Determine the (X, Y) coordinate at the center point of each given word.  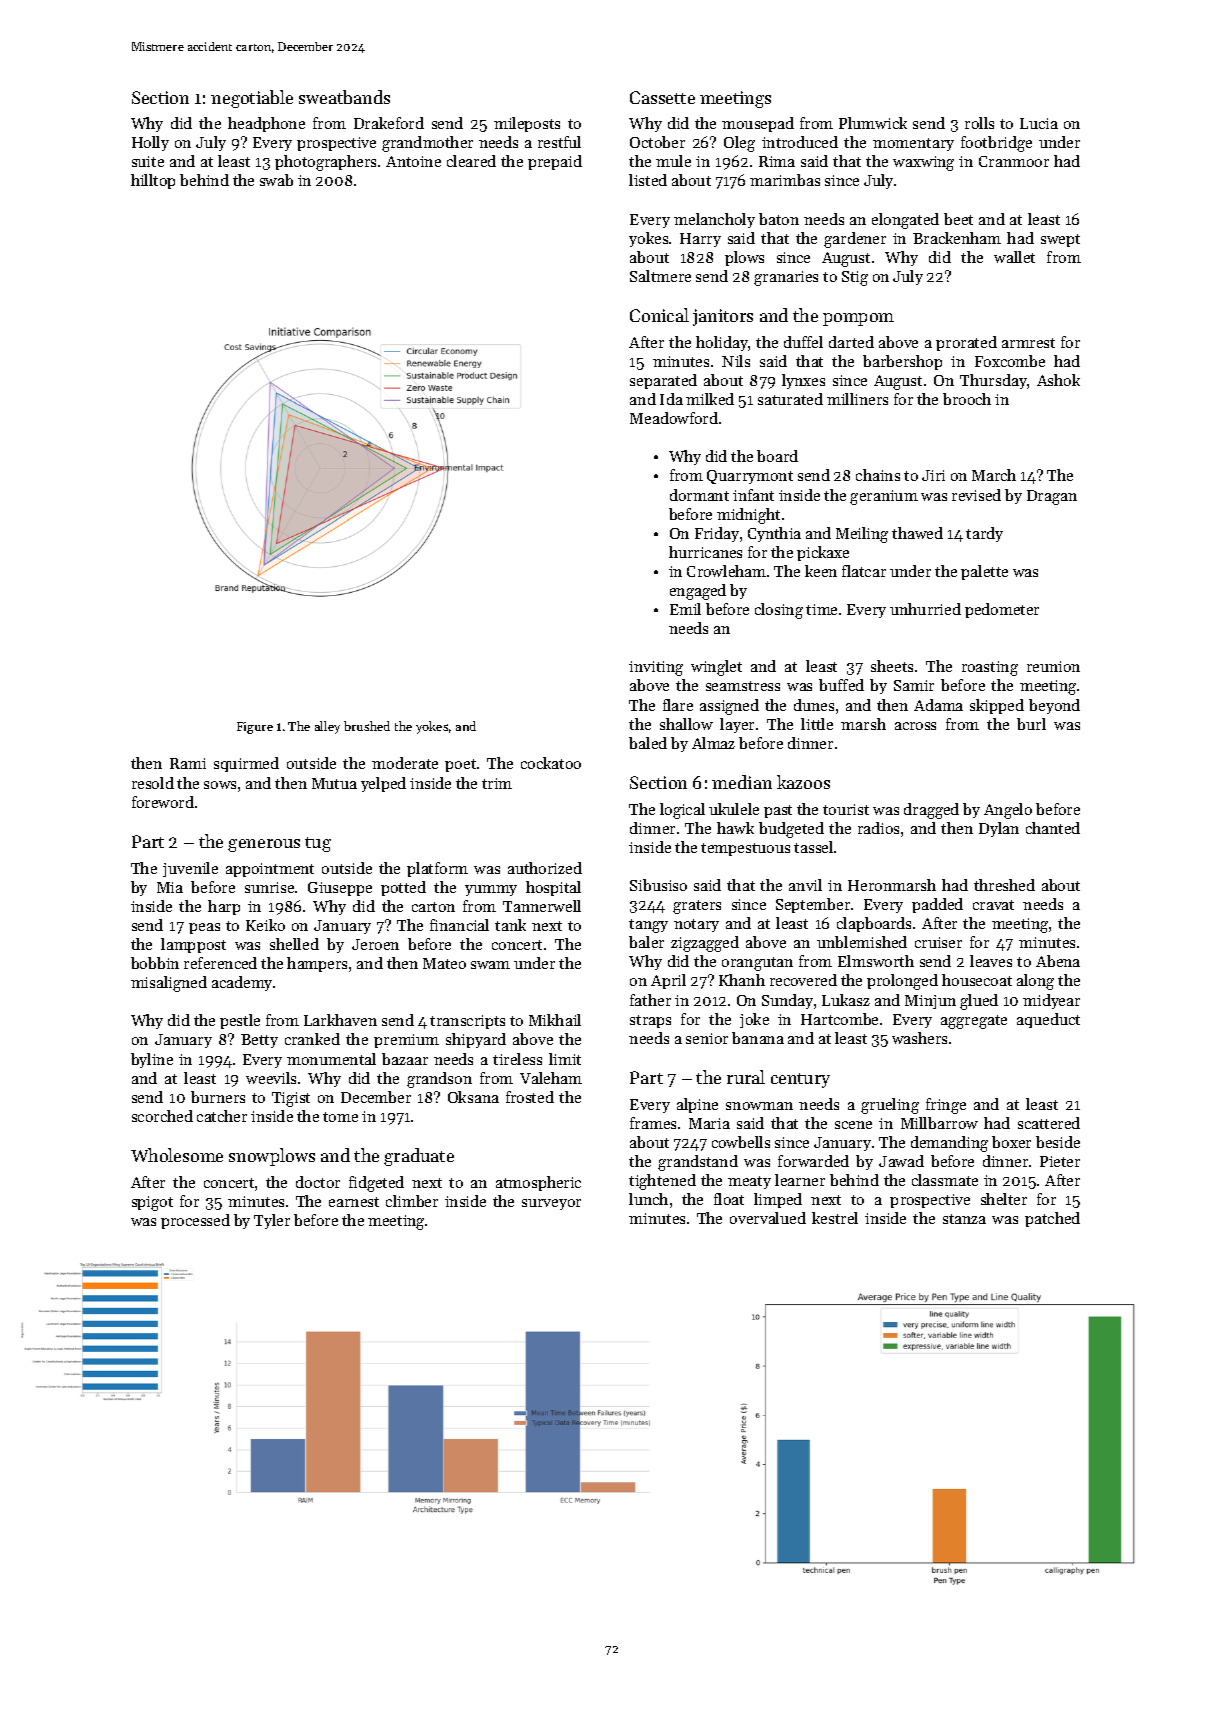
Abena (1058, 961)
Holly (150, 143)
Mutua (334, 783)
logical (682, 811)
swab (276, 180)
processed (195, 1221)
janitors (723, 317)
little (817, 724)
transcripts (467, 1022)
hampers (317, 964)
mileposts (527, 124)
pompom (858, 319)
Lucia (1039, 123)
